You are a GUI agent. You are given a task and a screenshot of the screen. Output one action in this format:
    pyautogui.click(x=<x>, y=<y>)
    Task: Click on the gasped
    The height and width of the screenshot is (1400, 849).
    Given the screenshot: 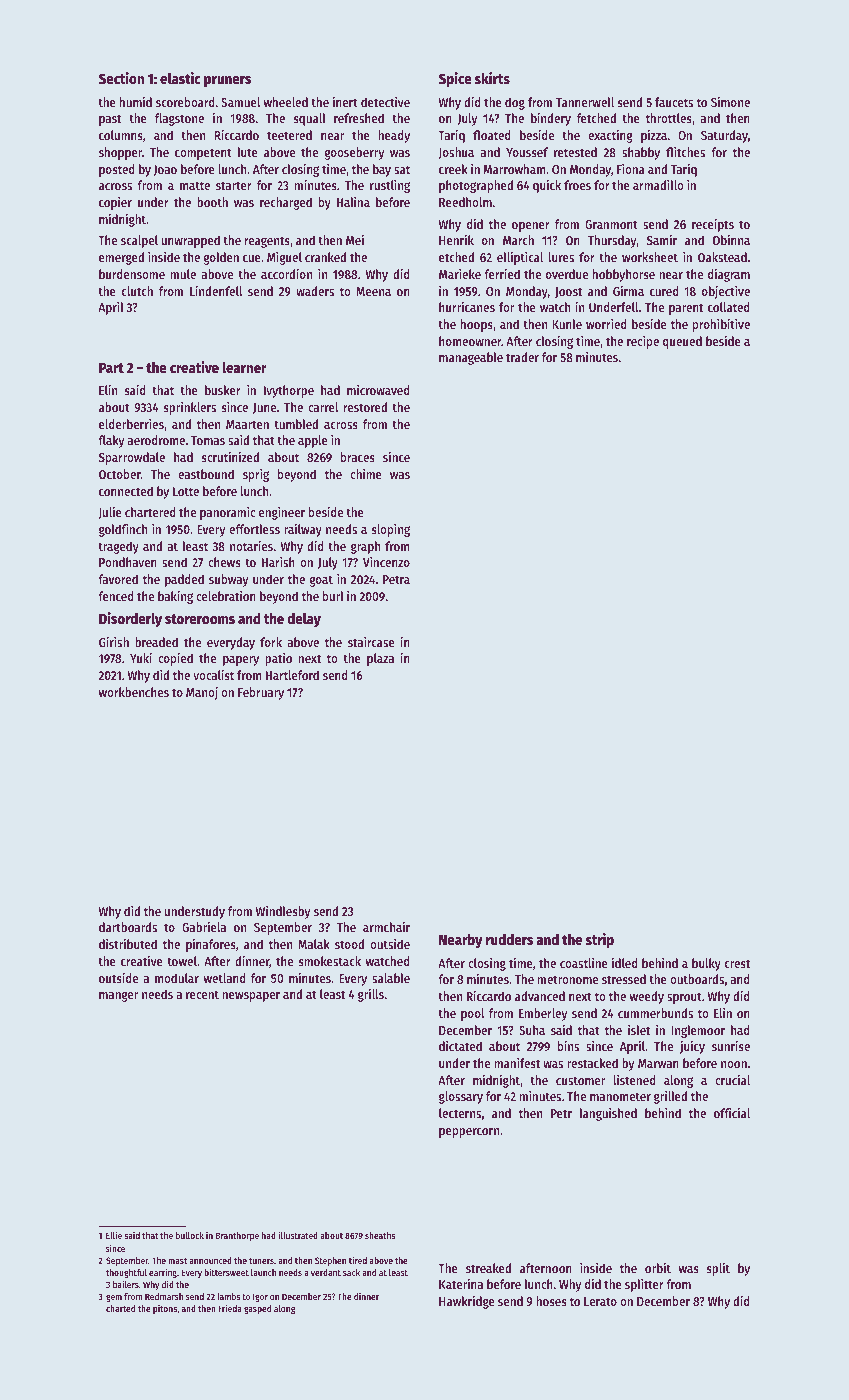 What is the action you would take?
    pyautogui.click(x=257, y=1309)
